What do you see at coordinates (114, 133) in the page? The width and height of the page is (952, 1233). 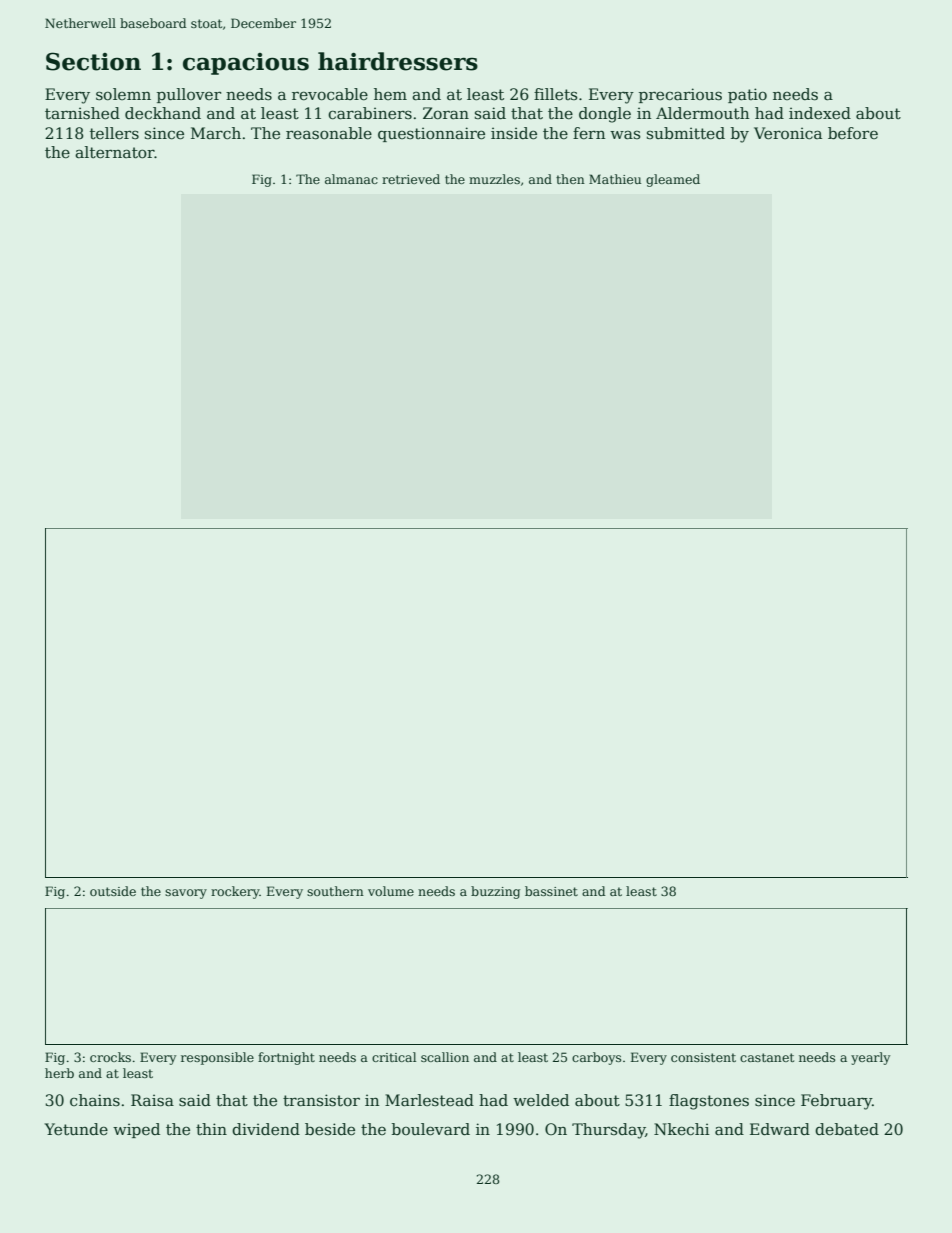 I see `tellers` at bounding box center [114, 133].
